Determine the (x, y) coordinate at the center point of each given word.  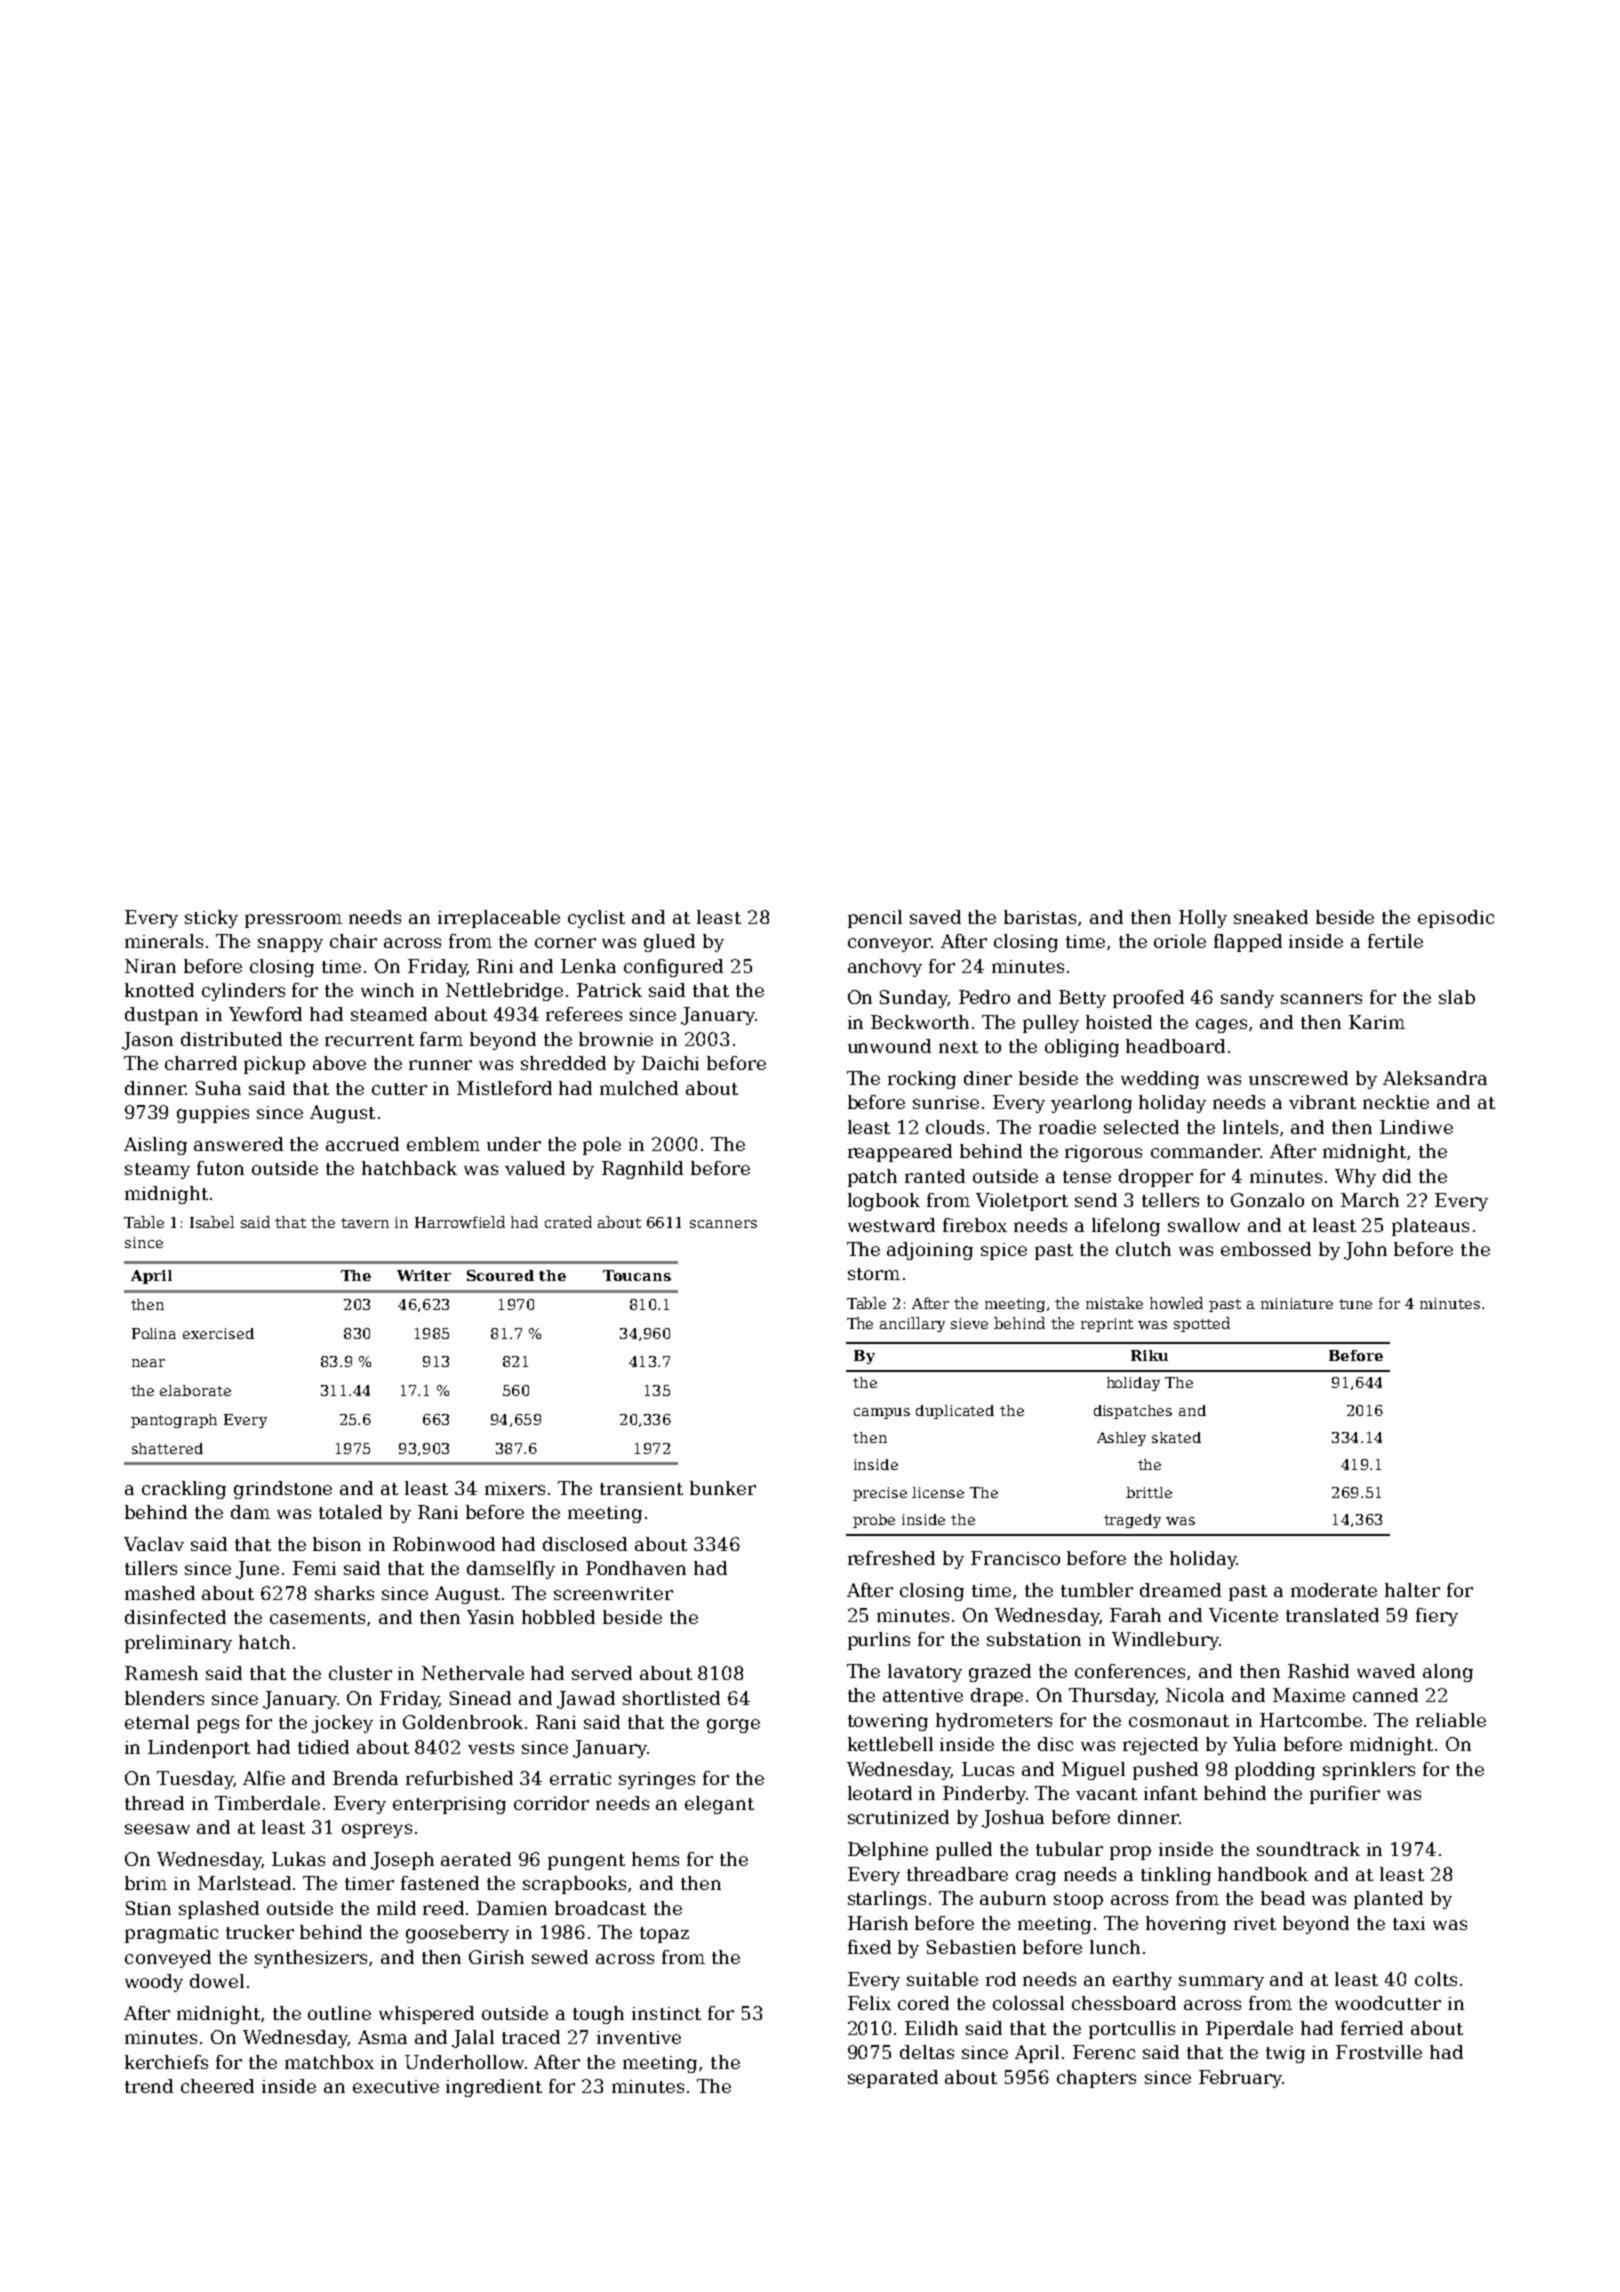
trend (149, 2086)
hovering (1186, 1925)
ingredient (494, 2088)
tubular (1069, 1849)
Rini (495, 966)
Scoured (500, 1275)
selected (1141, 1127)
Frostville (1379, 2052)
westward (891, 1225)
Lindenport (199, 1749)
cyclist (596, 919)
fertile (1395, 941)
